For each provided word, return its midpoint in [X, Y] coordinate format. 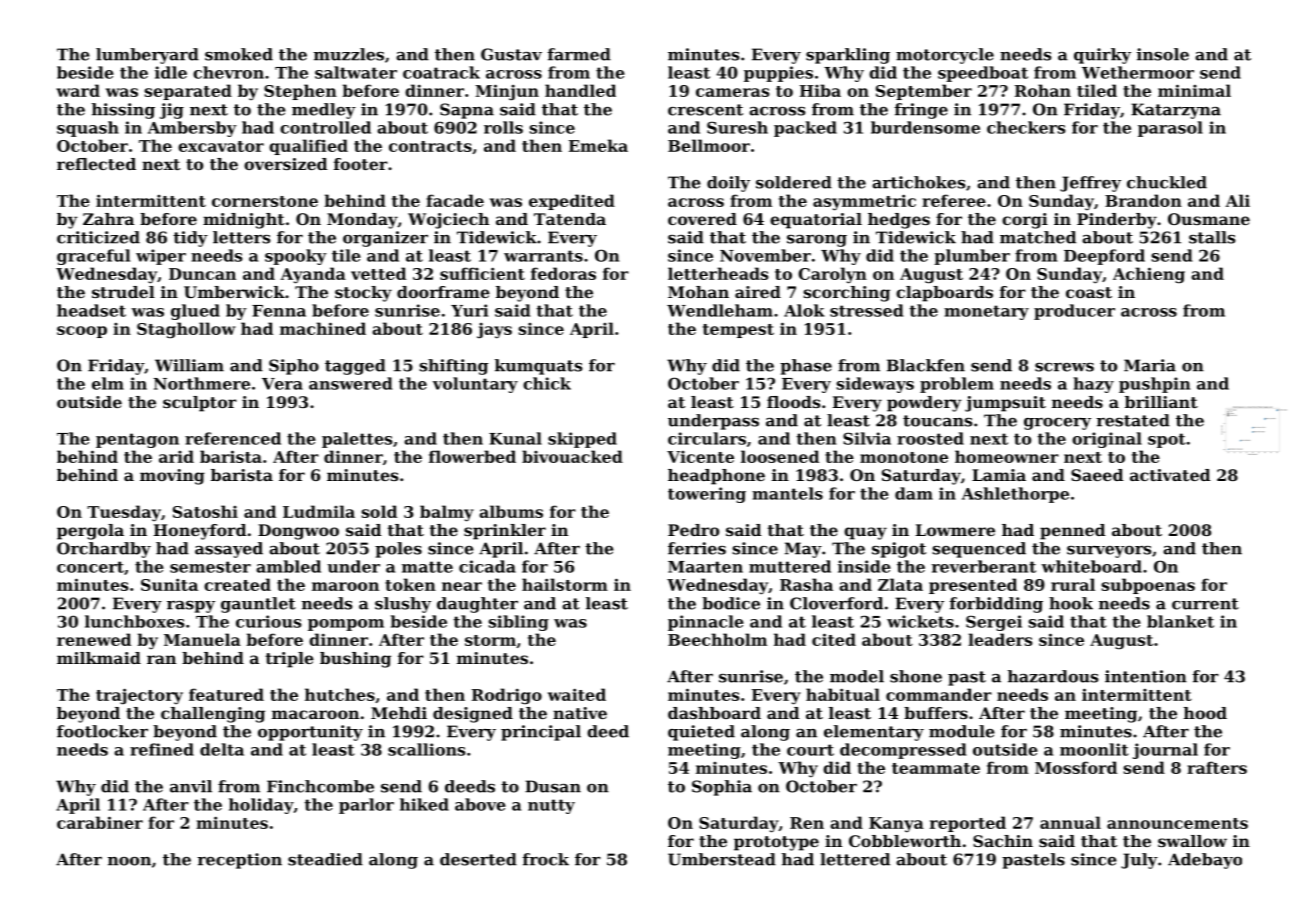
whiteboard [1091, 566]
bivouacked [572, 456]
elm [108, 383]
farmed [579, 54]
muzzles [349, 54]
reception [239, 861]
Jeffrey [1090, 184]
